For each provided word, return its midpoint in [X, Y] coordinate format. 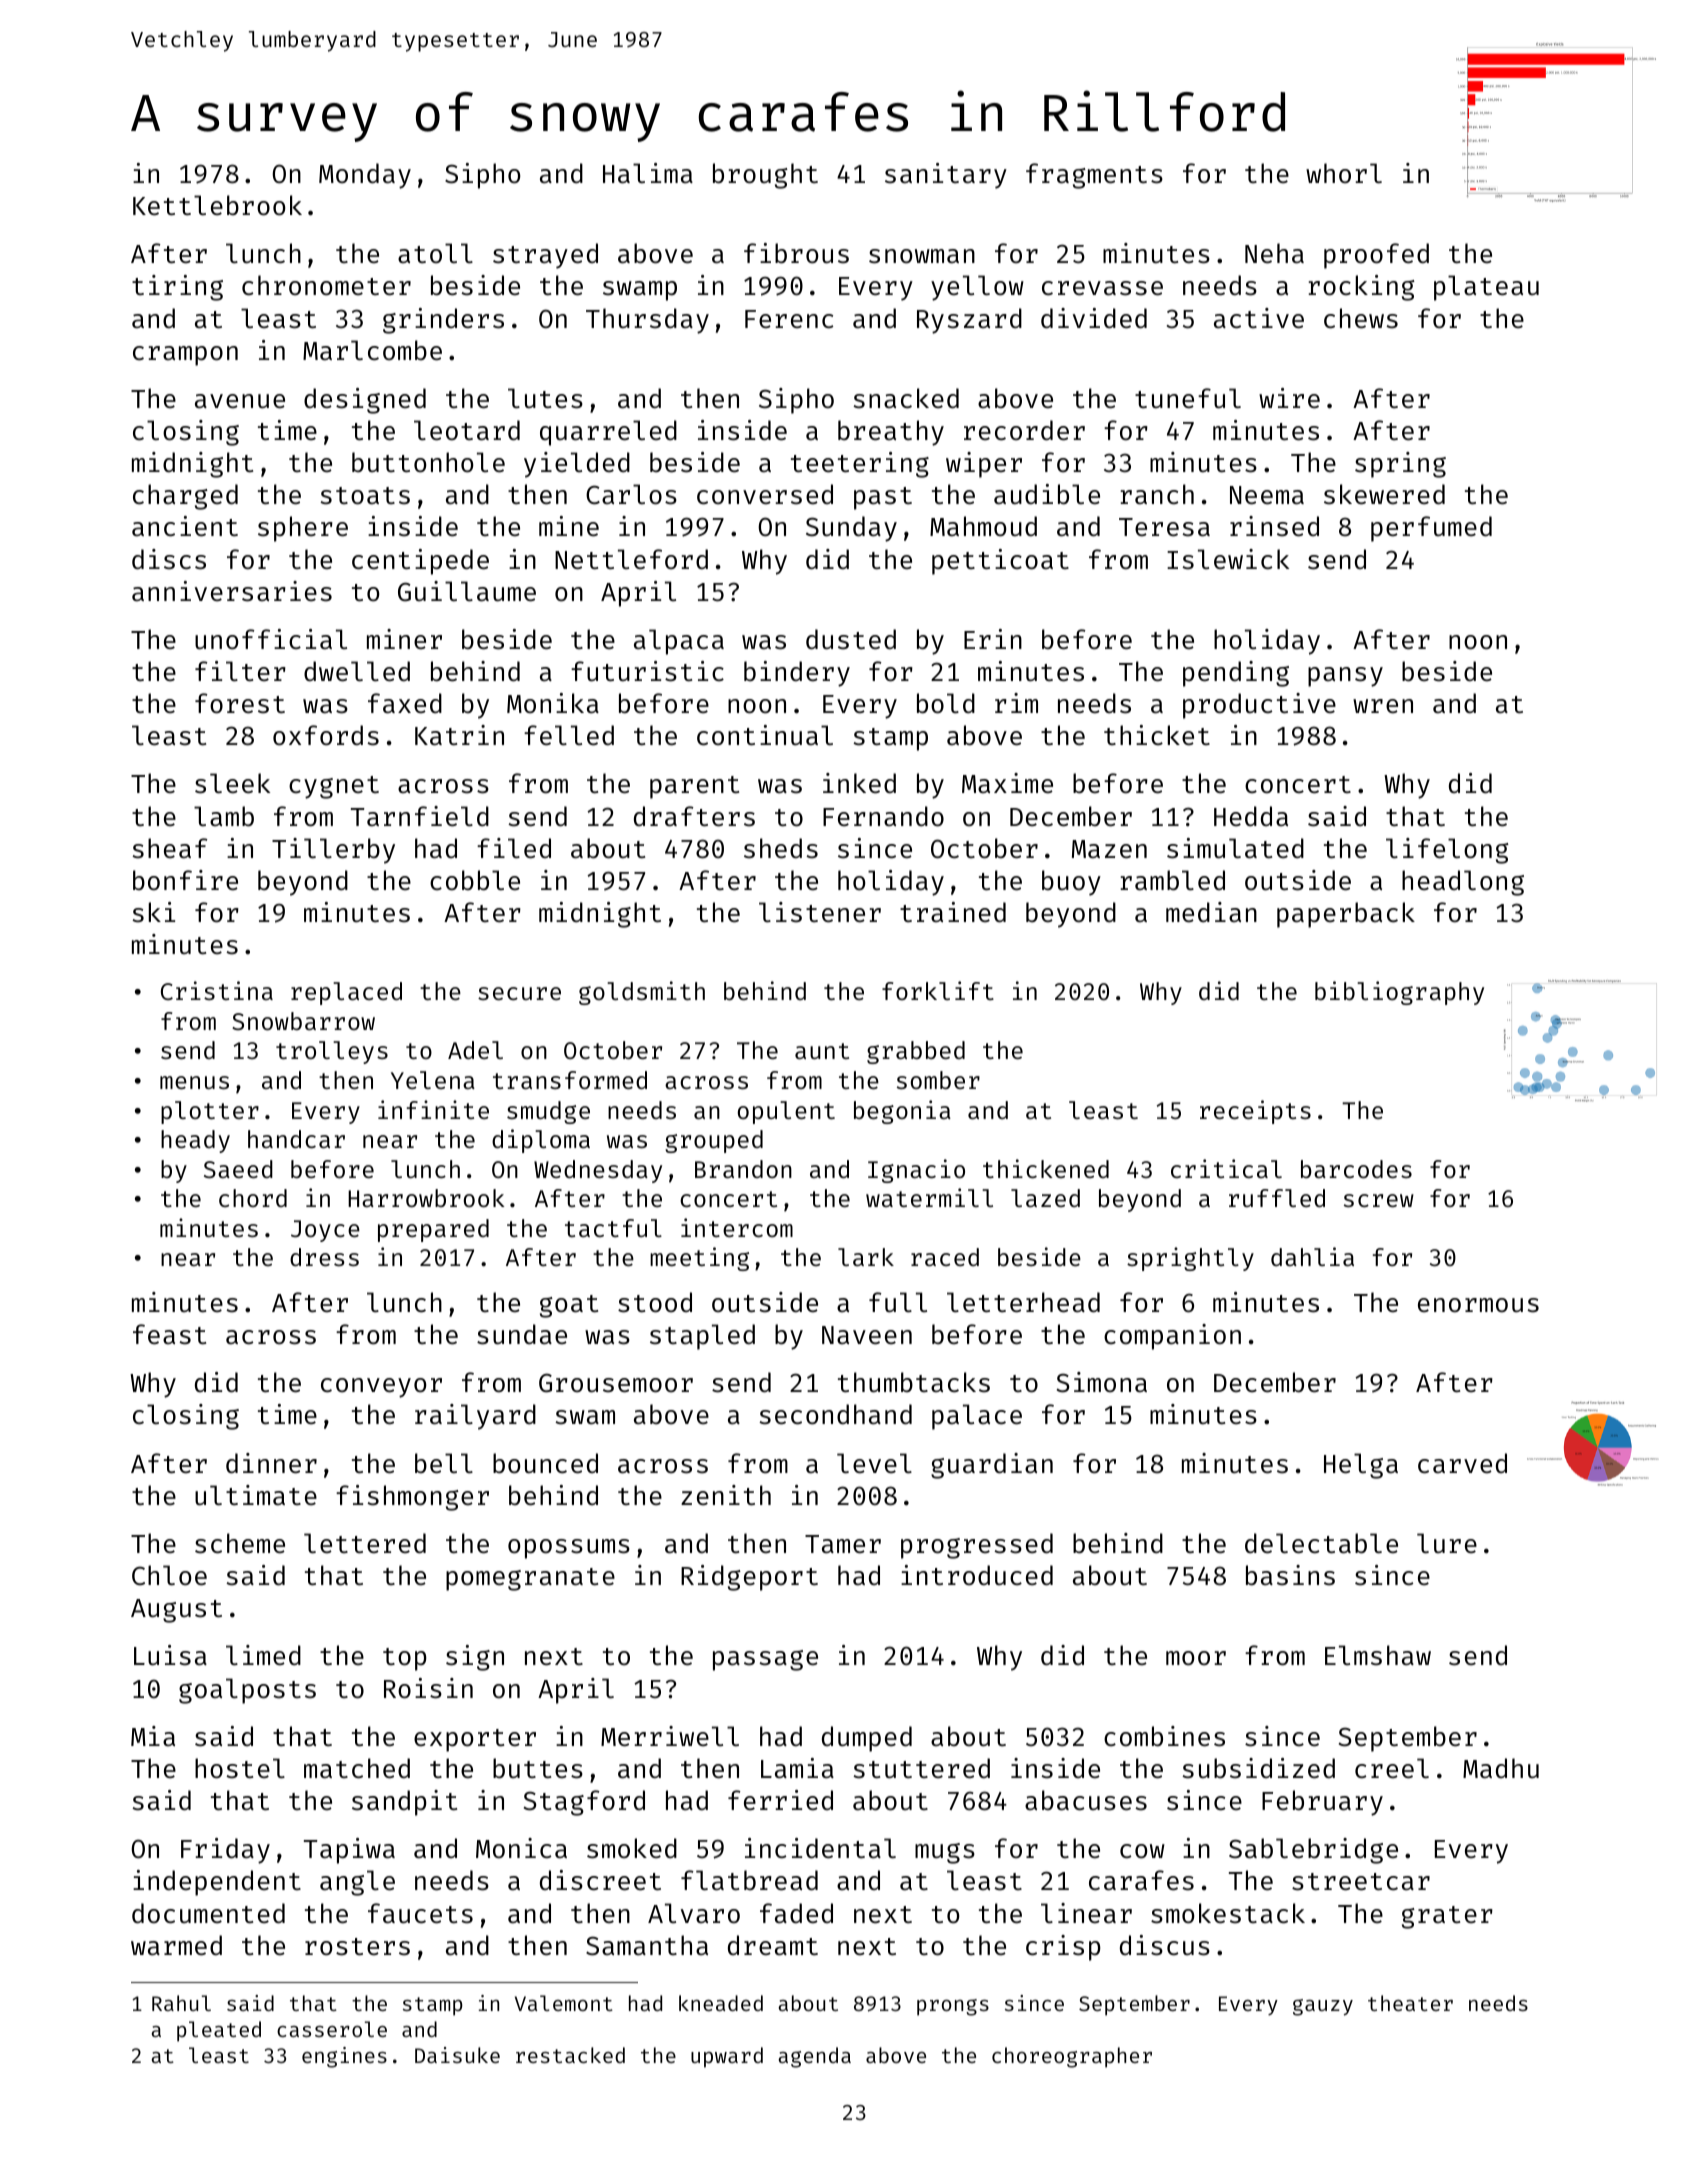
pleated [219, 2031]
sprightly [1190, 1259]
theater [1410, 2003]
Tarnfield [420, 816]
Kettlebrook [217, 205]
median [1211, 912]
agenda [814, 2057]
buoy [1071, 883]
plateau [1486, 288]
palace [977, 1417]
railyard [475, 1417]
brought [765, 176]
